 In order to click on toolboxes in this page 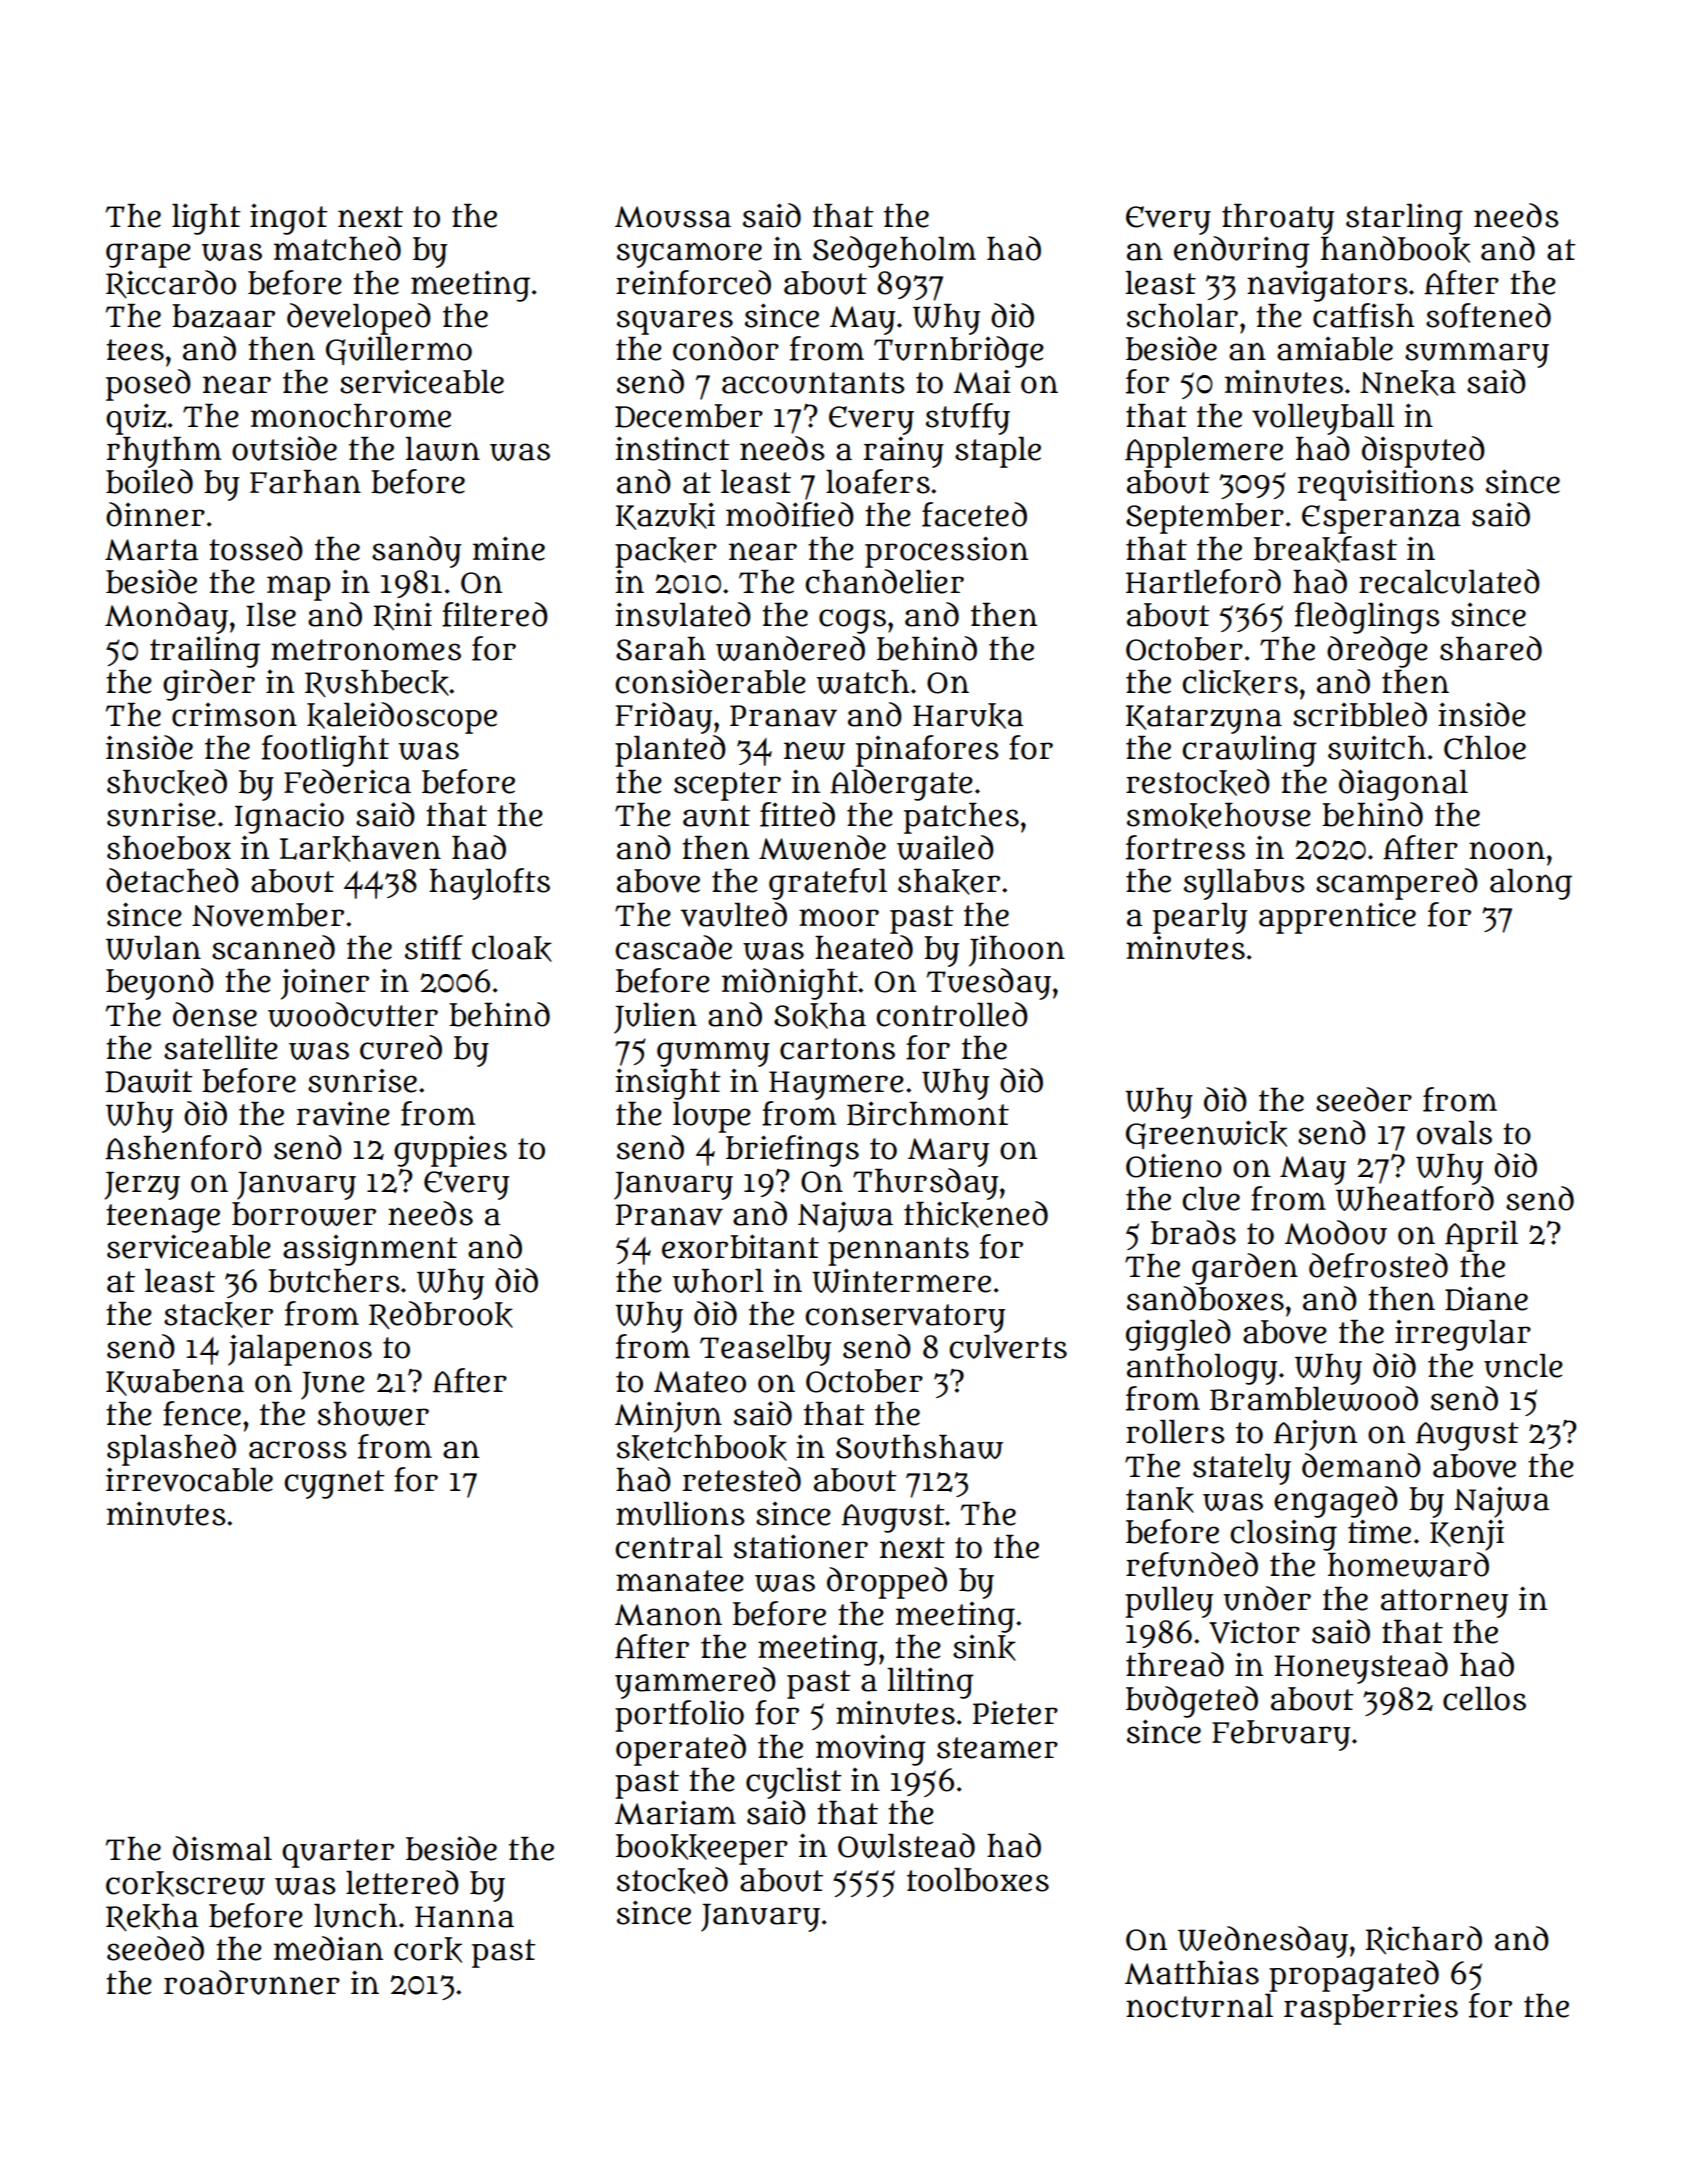, I will do `click(978, 1880)`.
